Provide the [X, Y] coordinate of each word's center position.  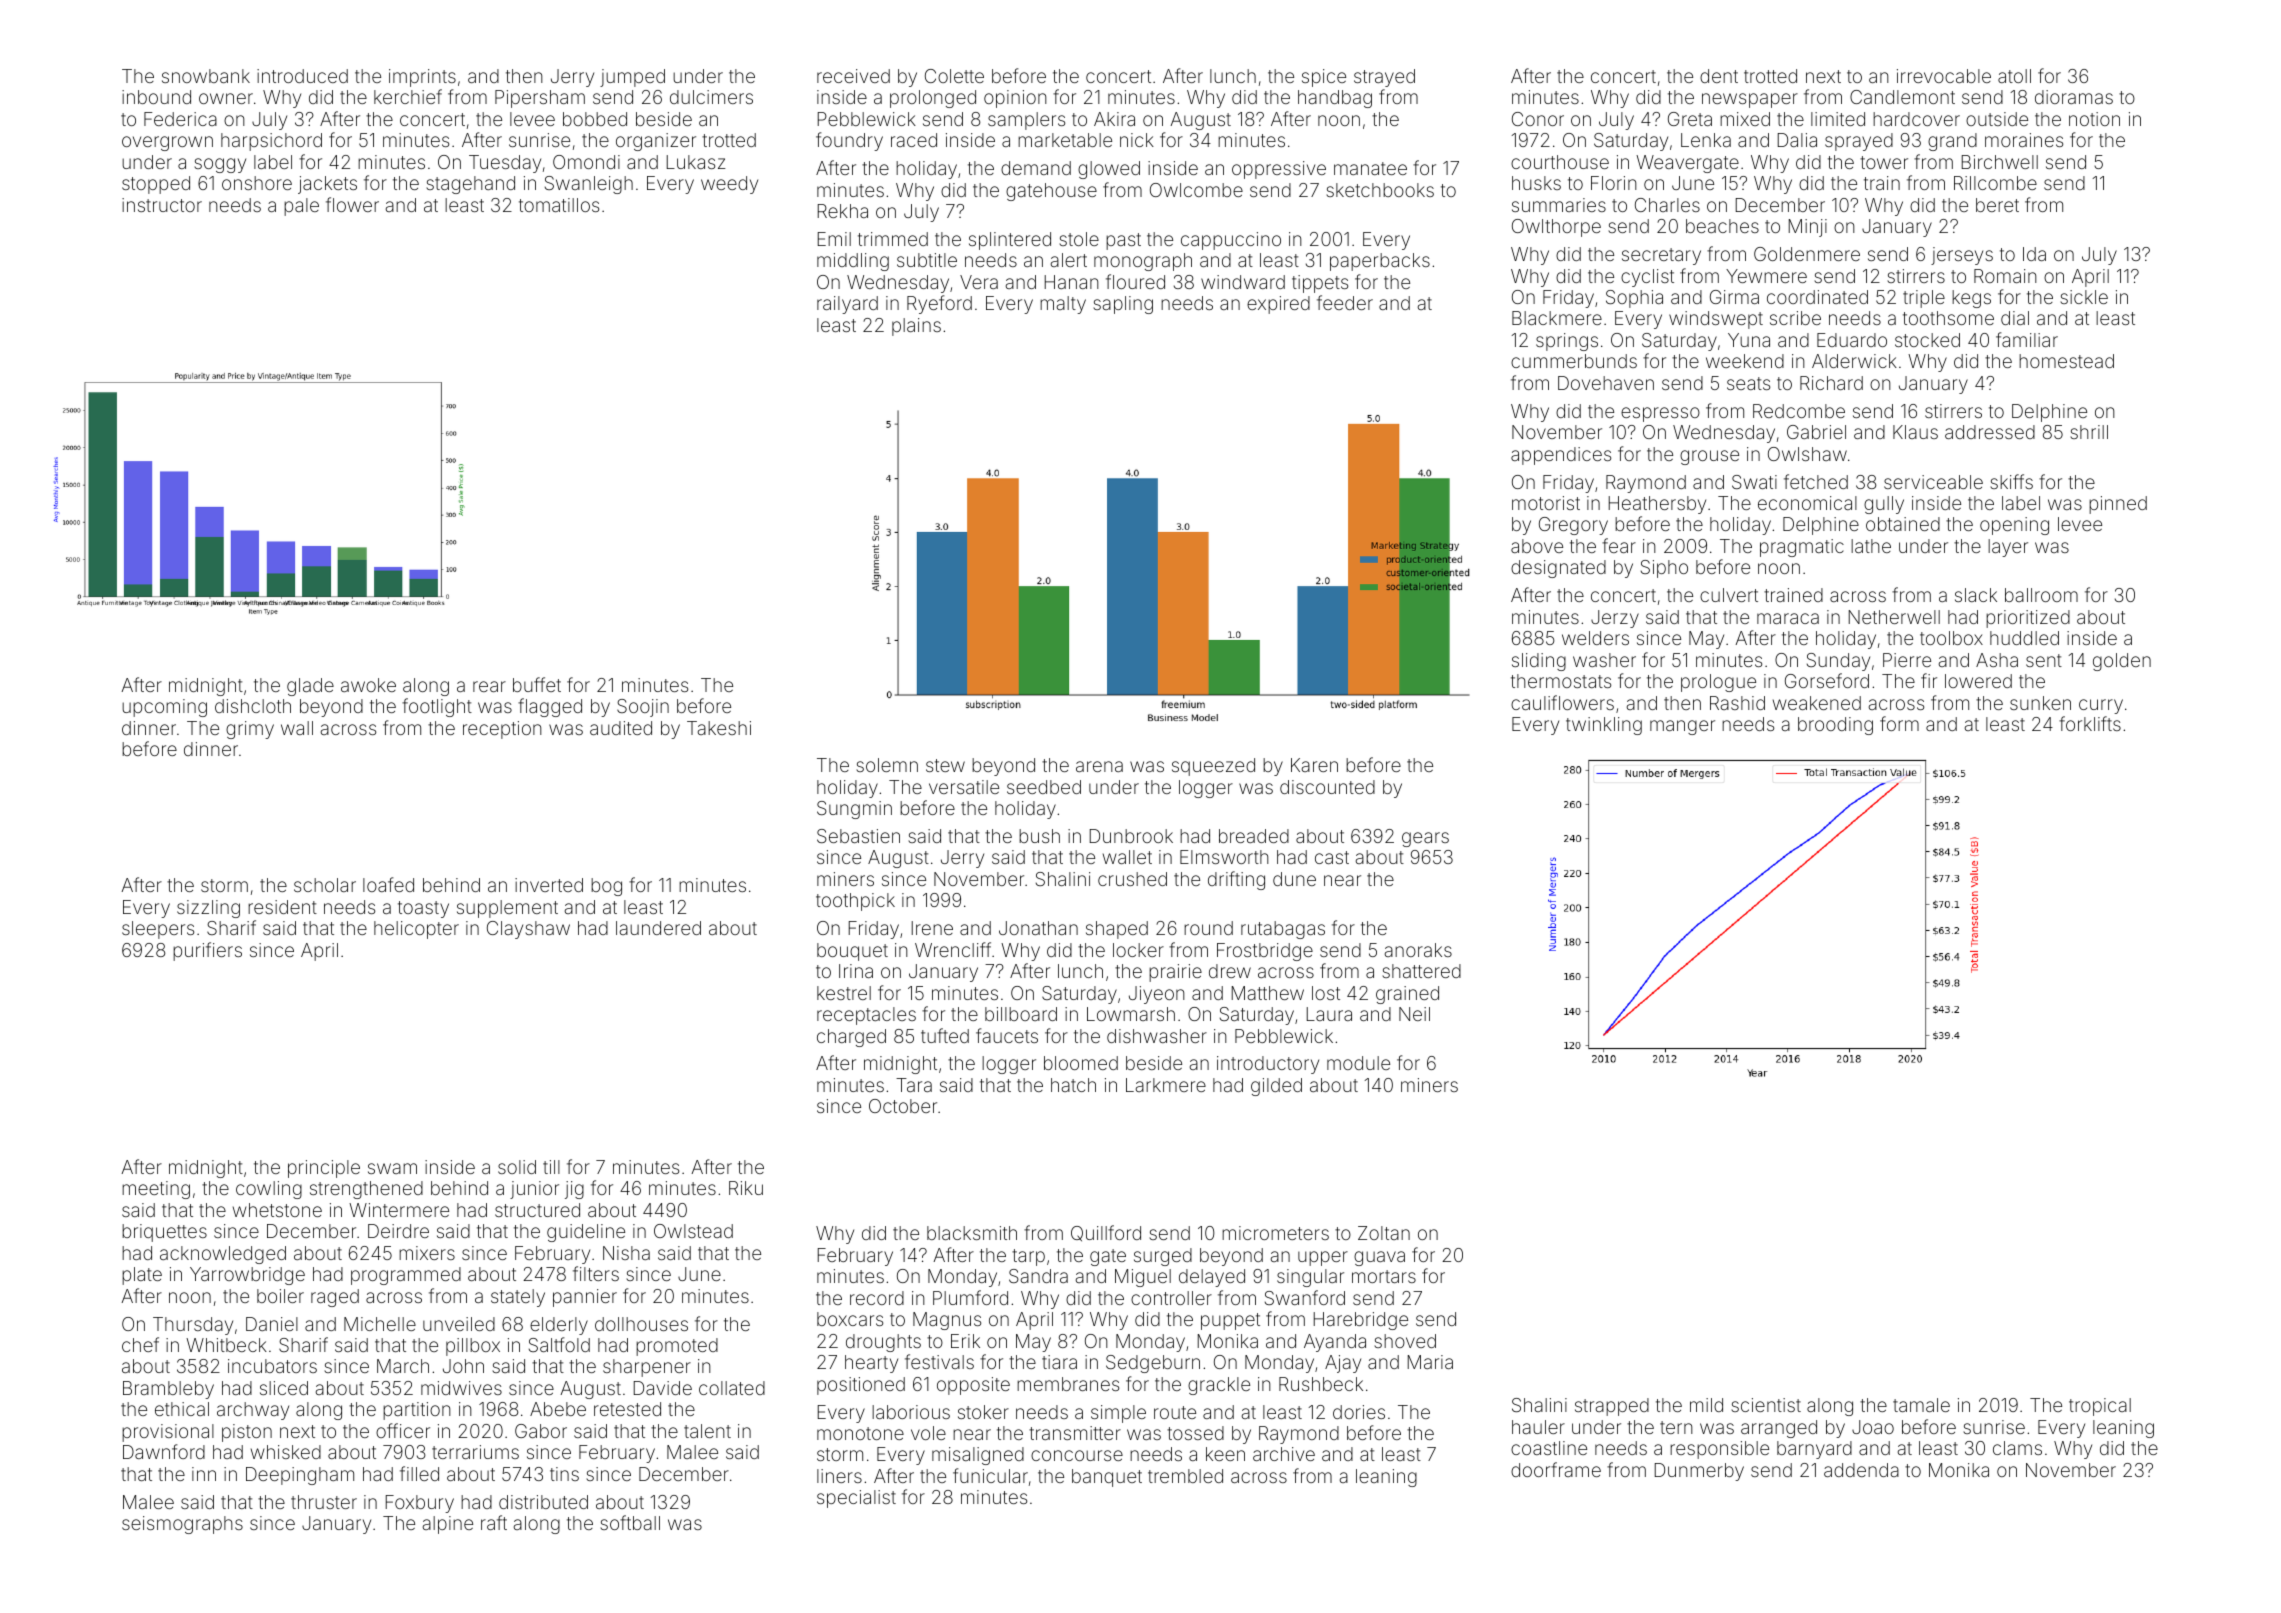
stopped [156, 185]
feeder [1345, 302]
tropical [2100, 1407]
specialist [856, 1499]
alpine [447, 1525]
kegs [1971, 299]
